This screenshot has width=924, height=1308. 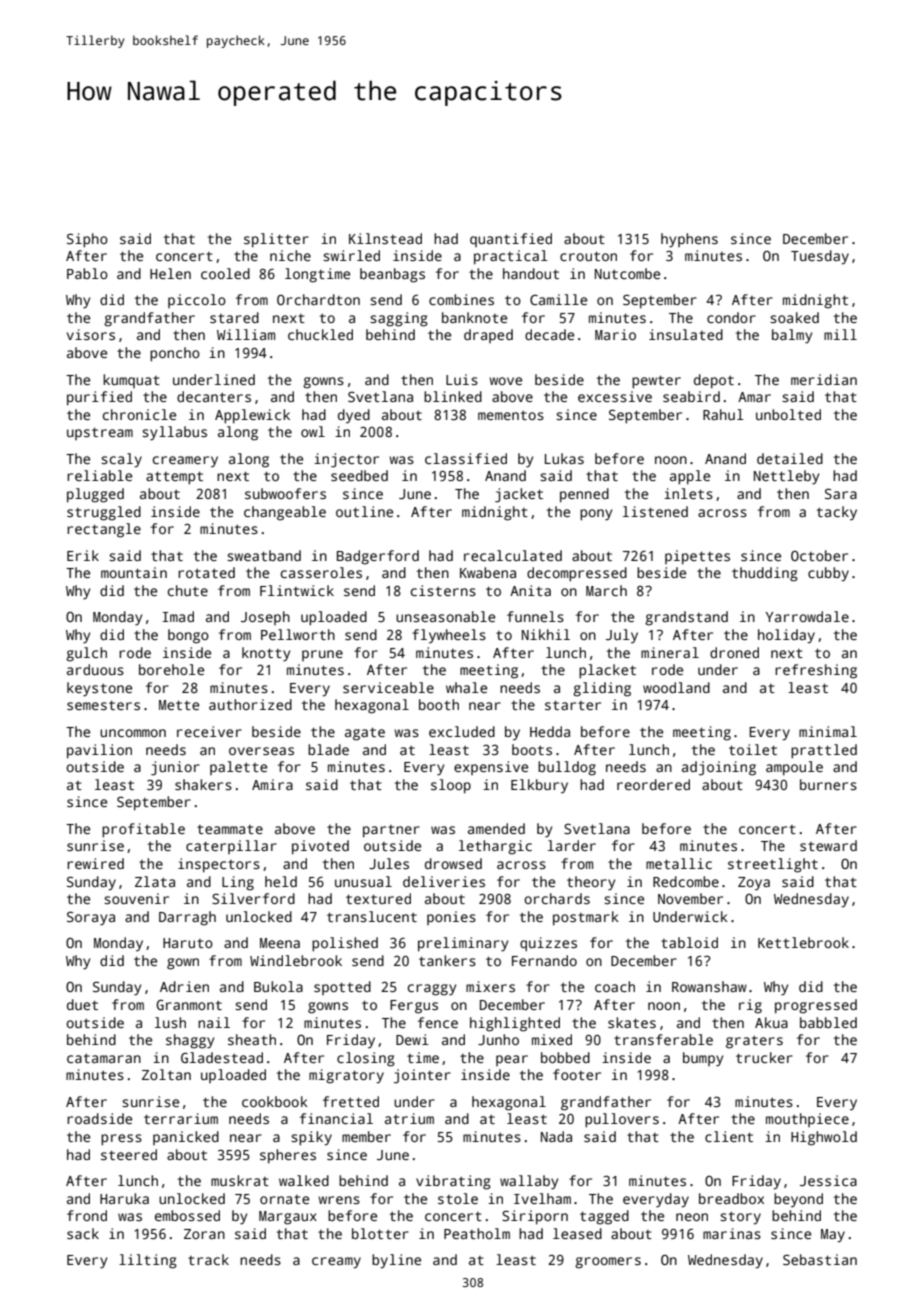 I want to click on Nada, so click(x=556, y=1136).
